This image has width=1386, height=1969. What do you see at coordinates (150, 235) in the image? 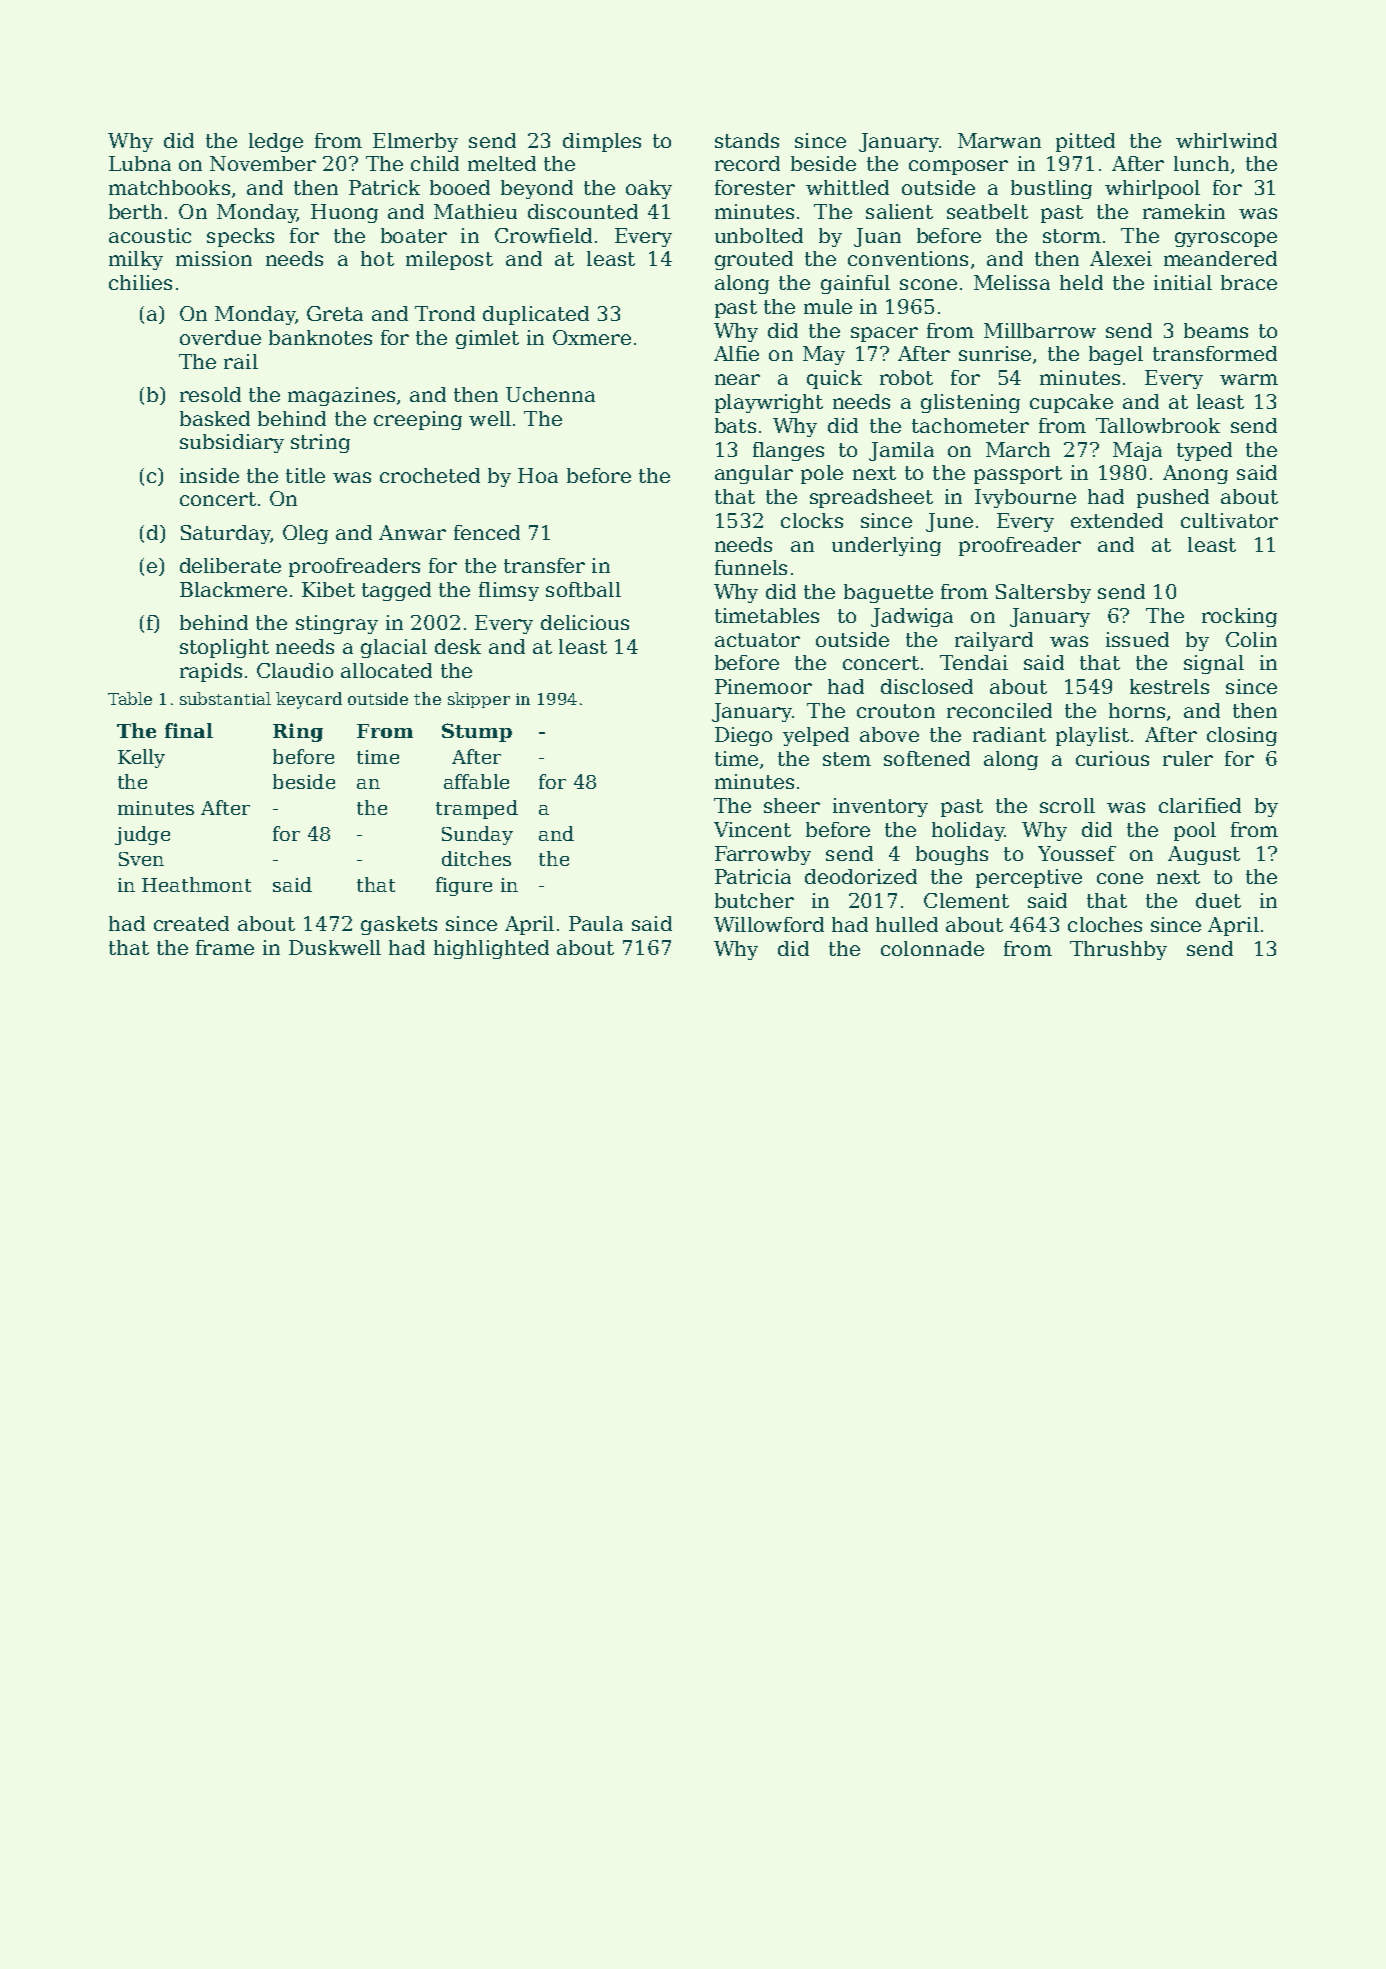
I see `acoustic` at bounding box center [150, 235].
